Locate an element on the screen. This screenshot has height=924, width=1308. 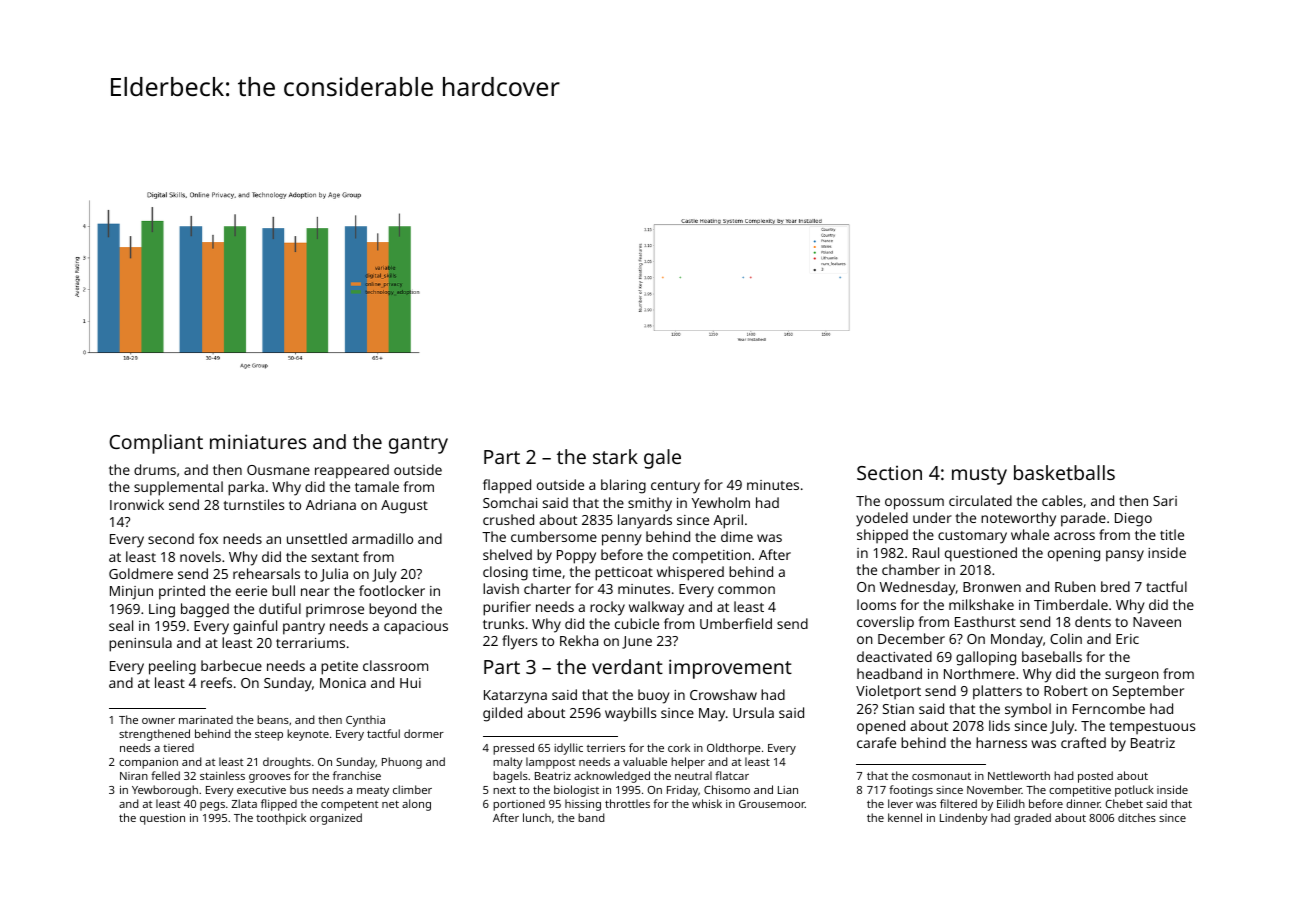
Oldthorpe is located at coordinates (734, 749).
